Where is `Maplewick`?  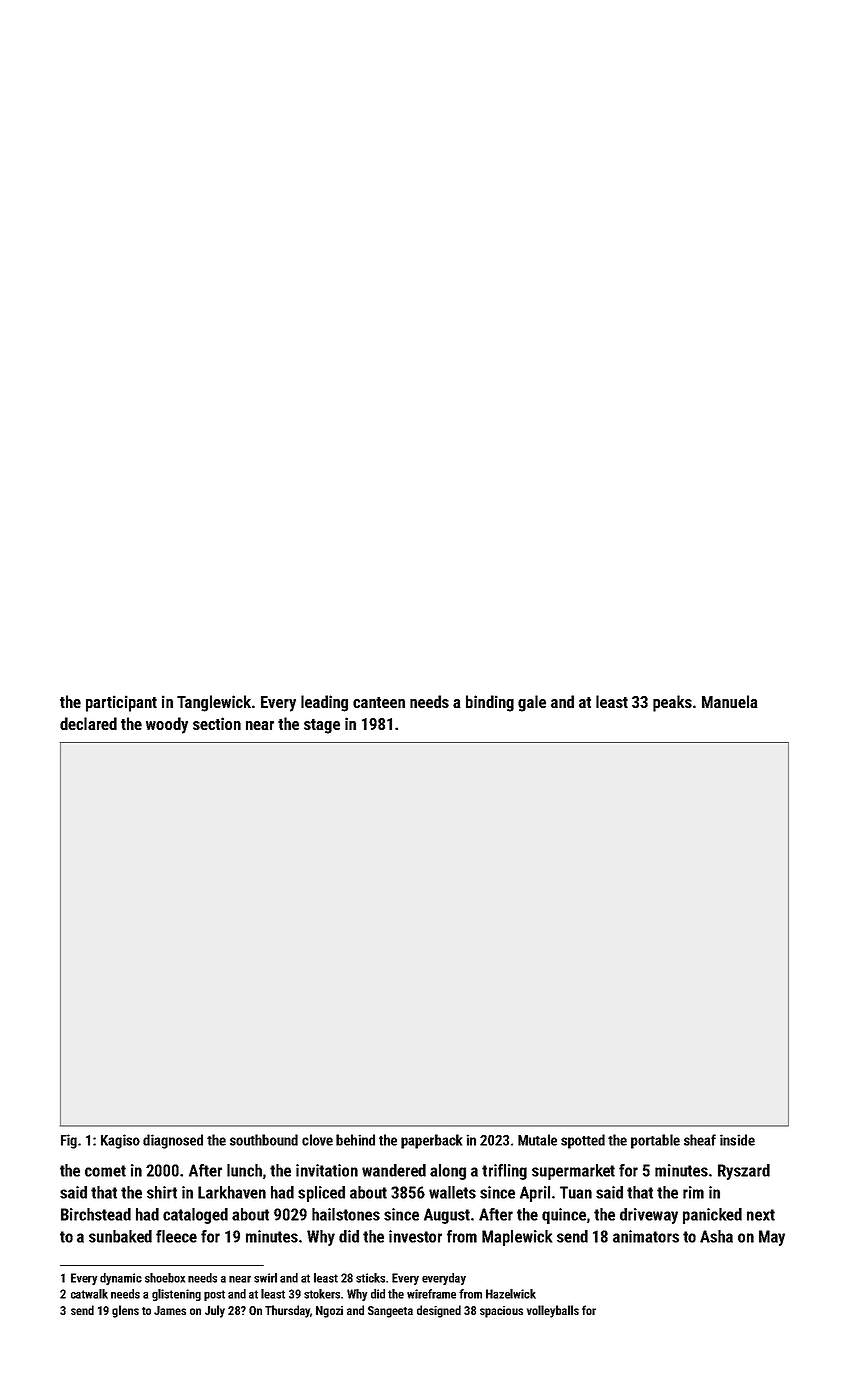
Maplewick is located at coordinates (517, 1238).
